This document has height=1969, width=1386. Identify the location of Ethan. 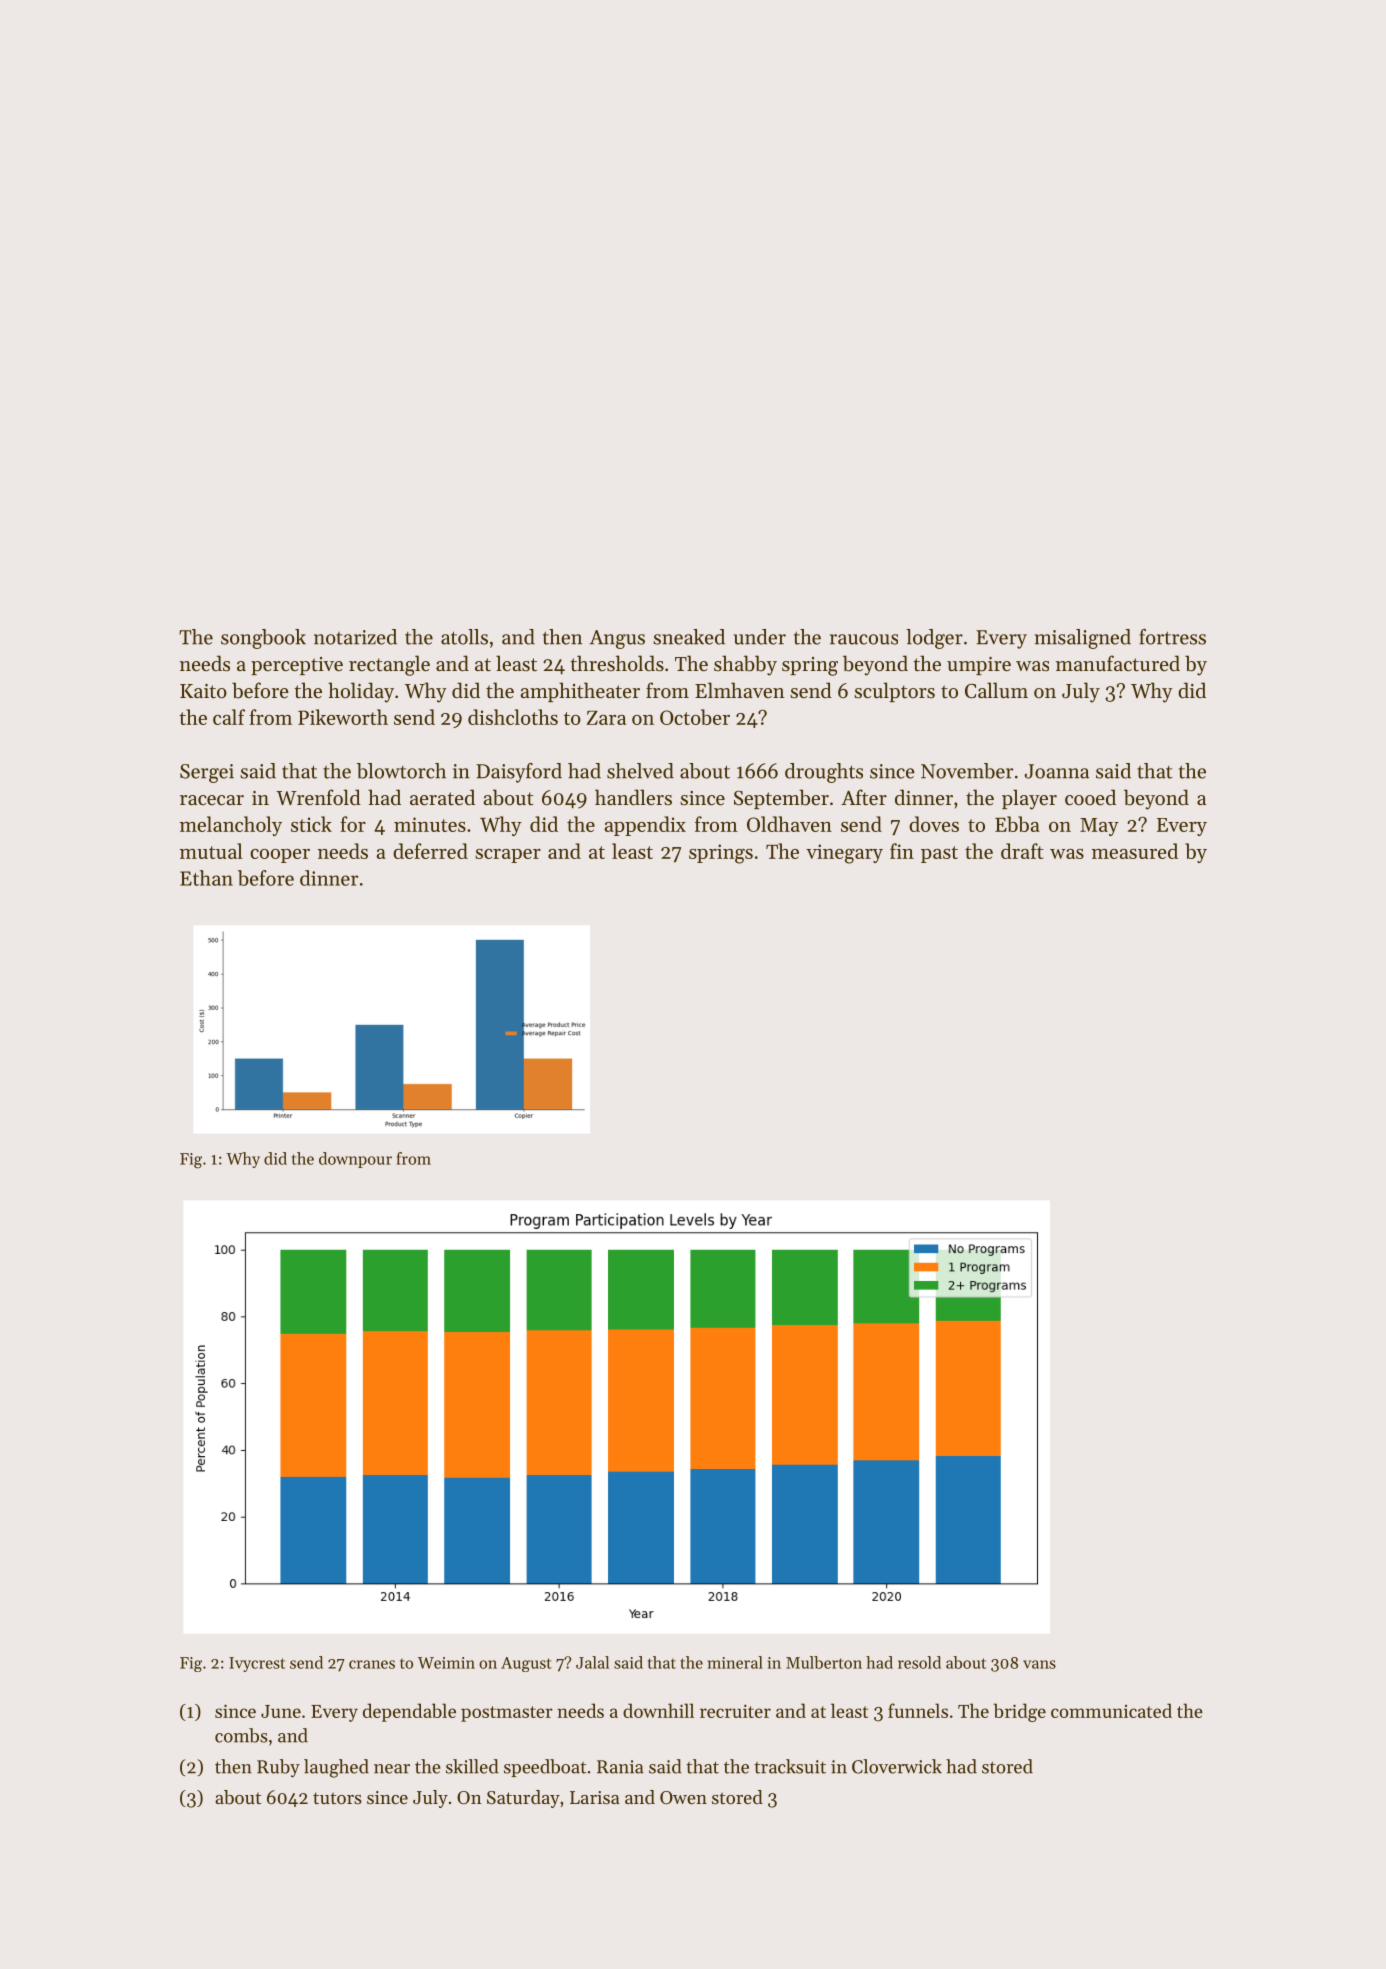
(206, 878).
